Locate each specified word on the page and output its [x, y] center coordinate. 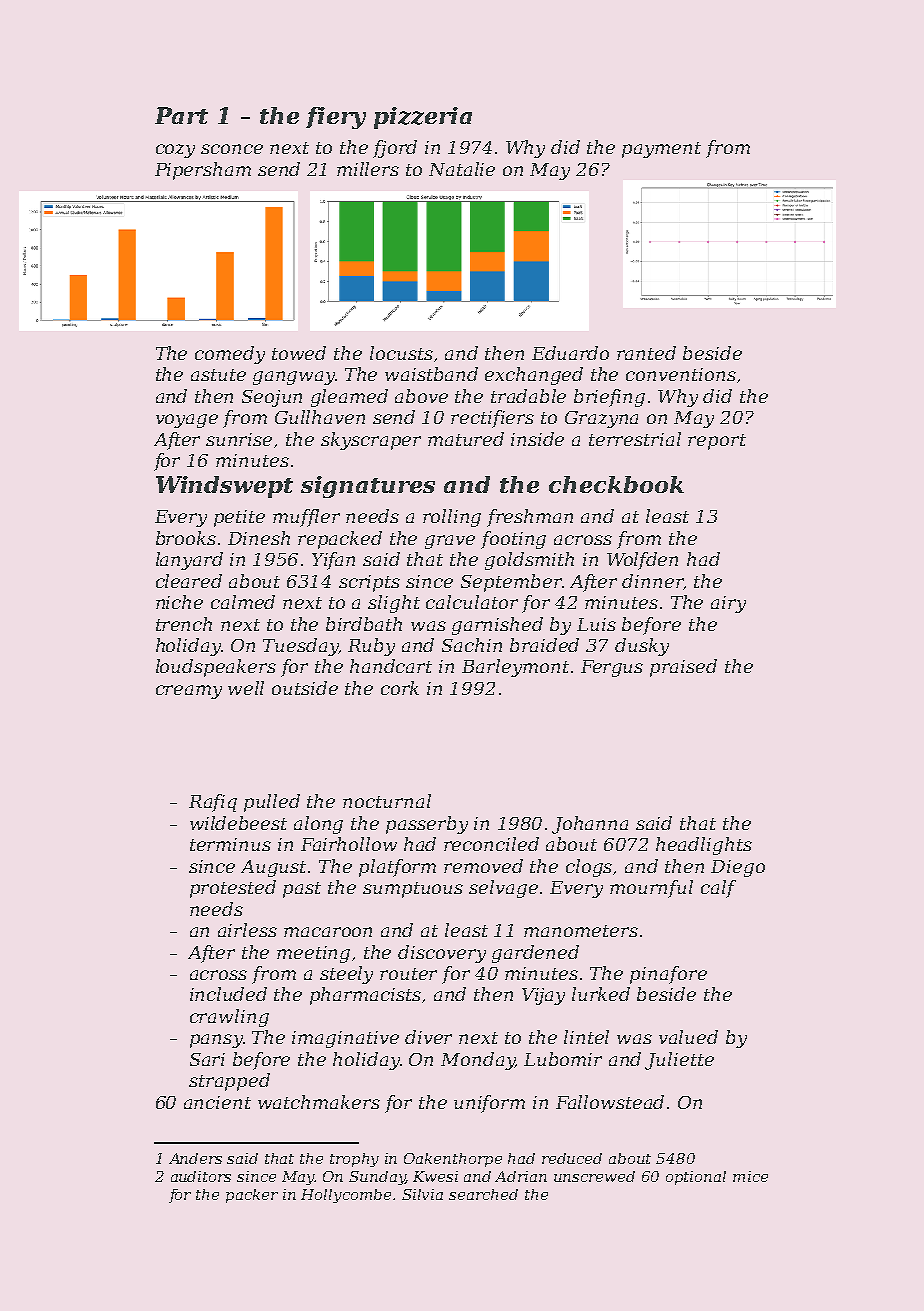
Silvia [422, 1194]
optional [696, 1178]
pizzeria [423, 118]
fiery [336, 118]
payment [661, 150]
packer [252, 1196]
